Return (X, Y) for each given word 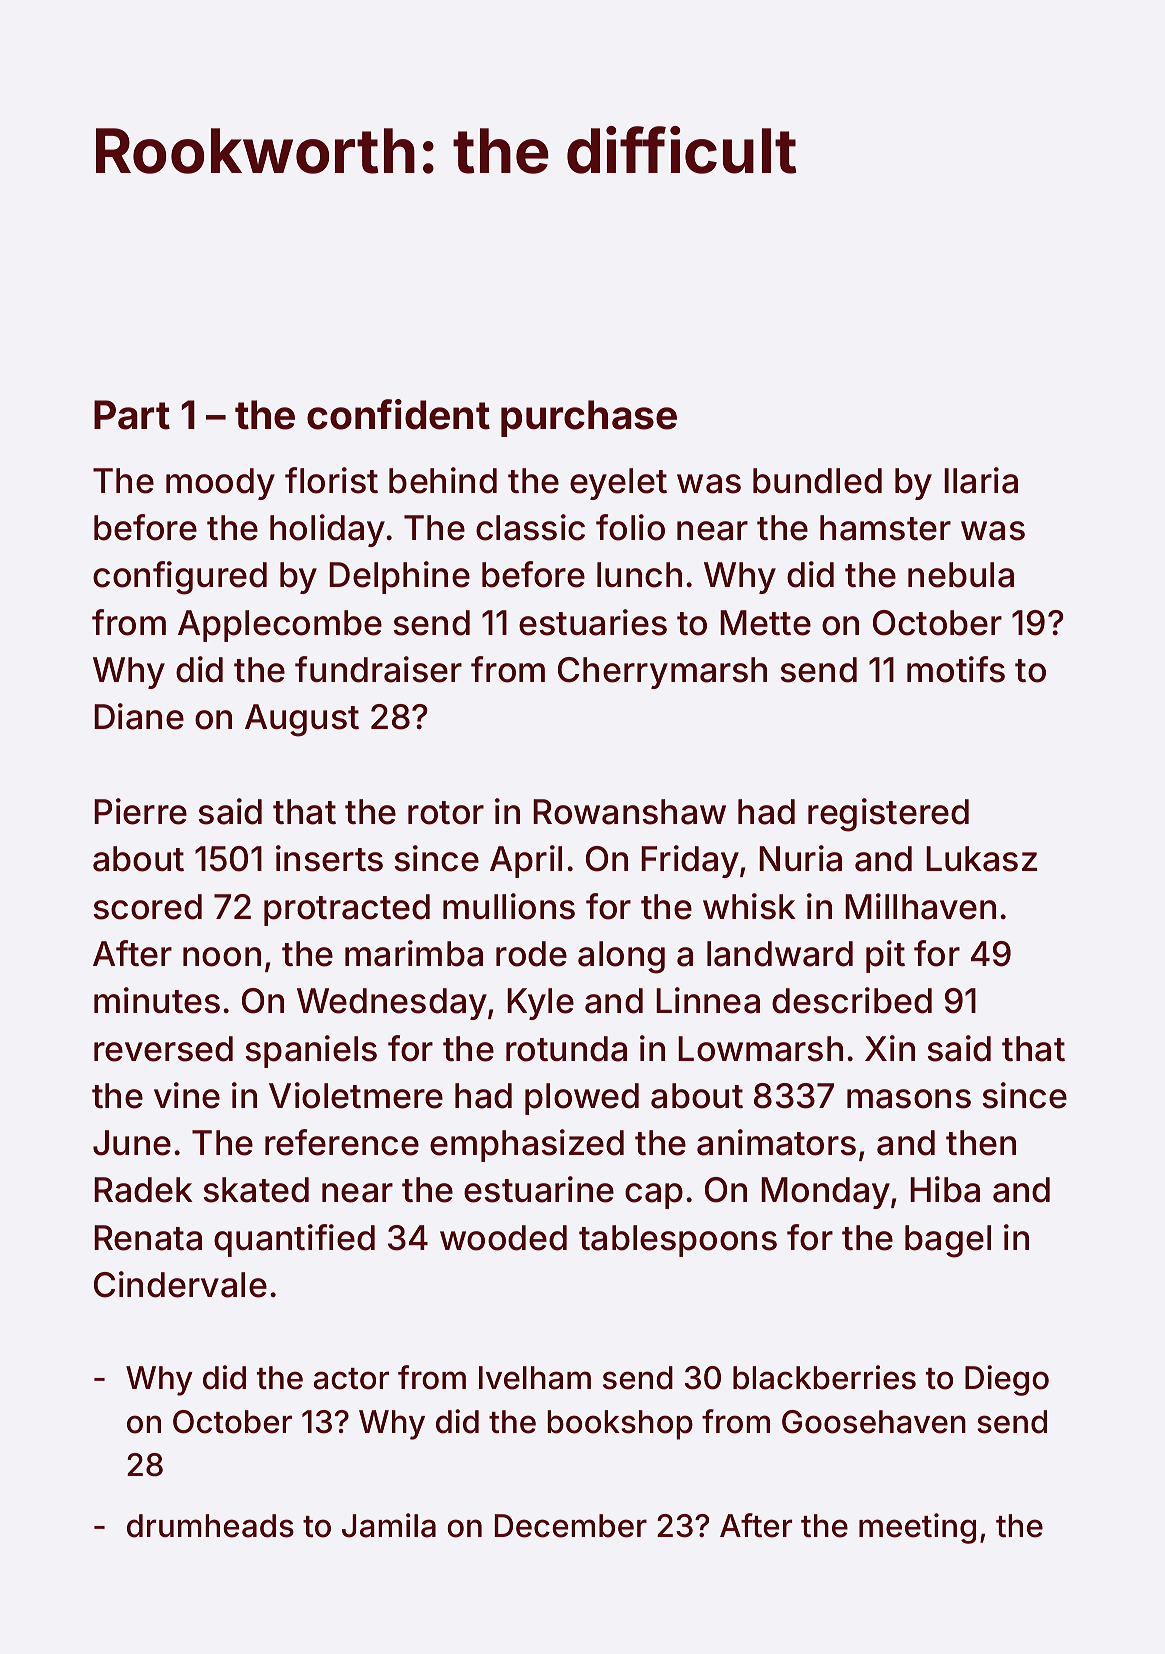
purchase (589, 418)
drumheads (210, 1526)
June (132, 1143)
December (571, 1526)
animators (776, 1142)
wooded (503, 1238)
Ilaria (981, 480)
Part (132, 415)
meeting (917, 1528)
